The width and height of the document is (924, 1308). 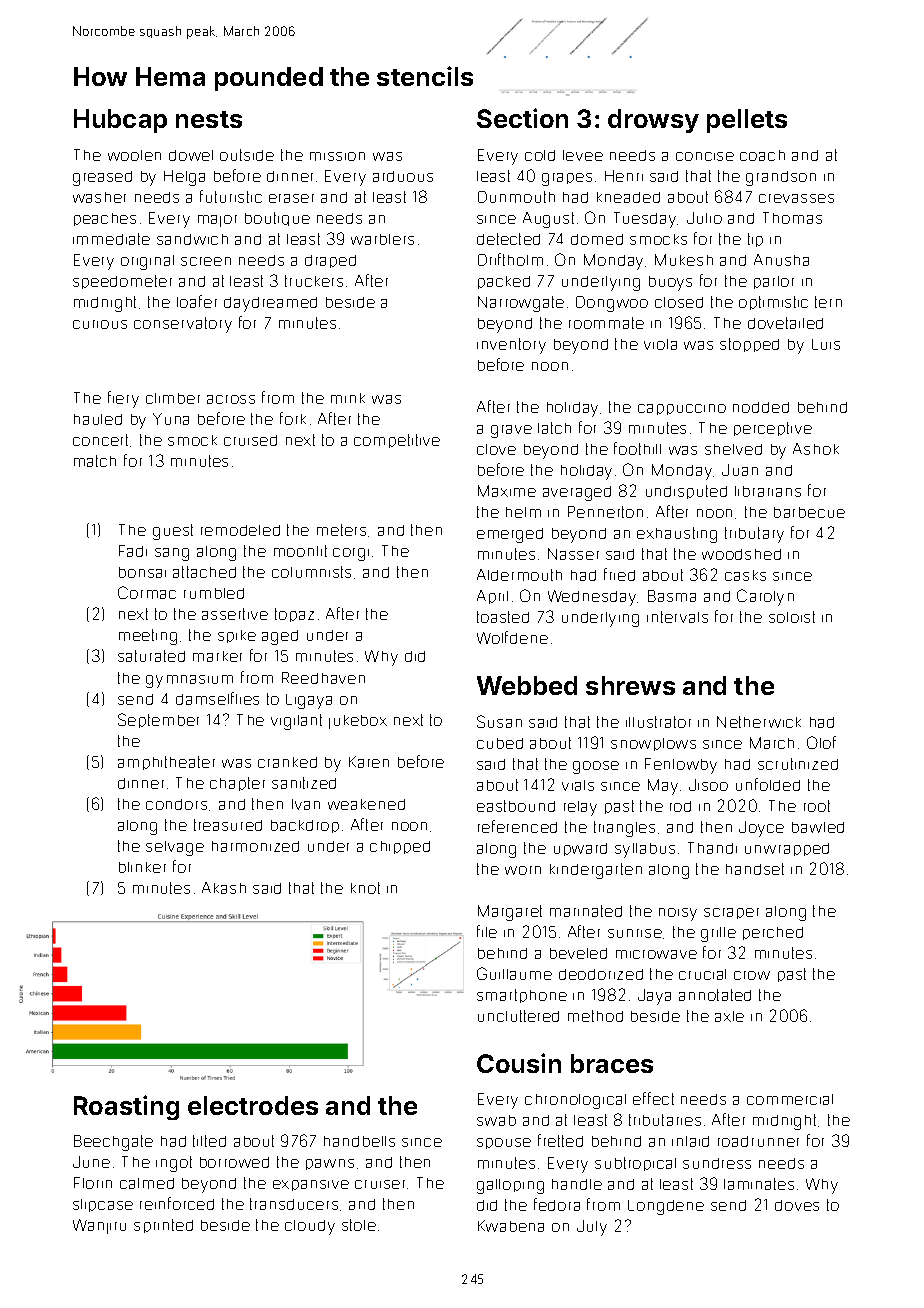 What do you see at coordinates (573, 554) in the document?
I see `Nasser` at bounding box center [573, 554].
